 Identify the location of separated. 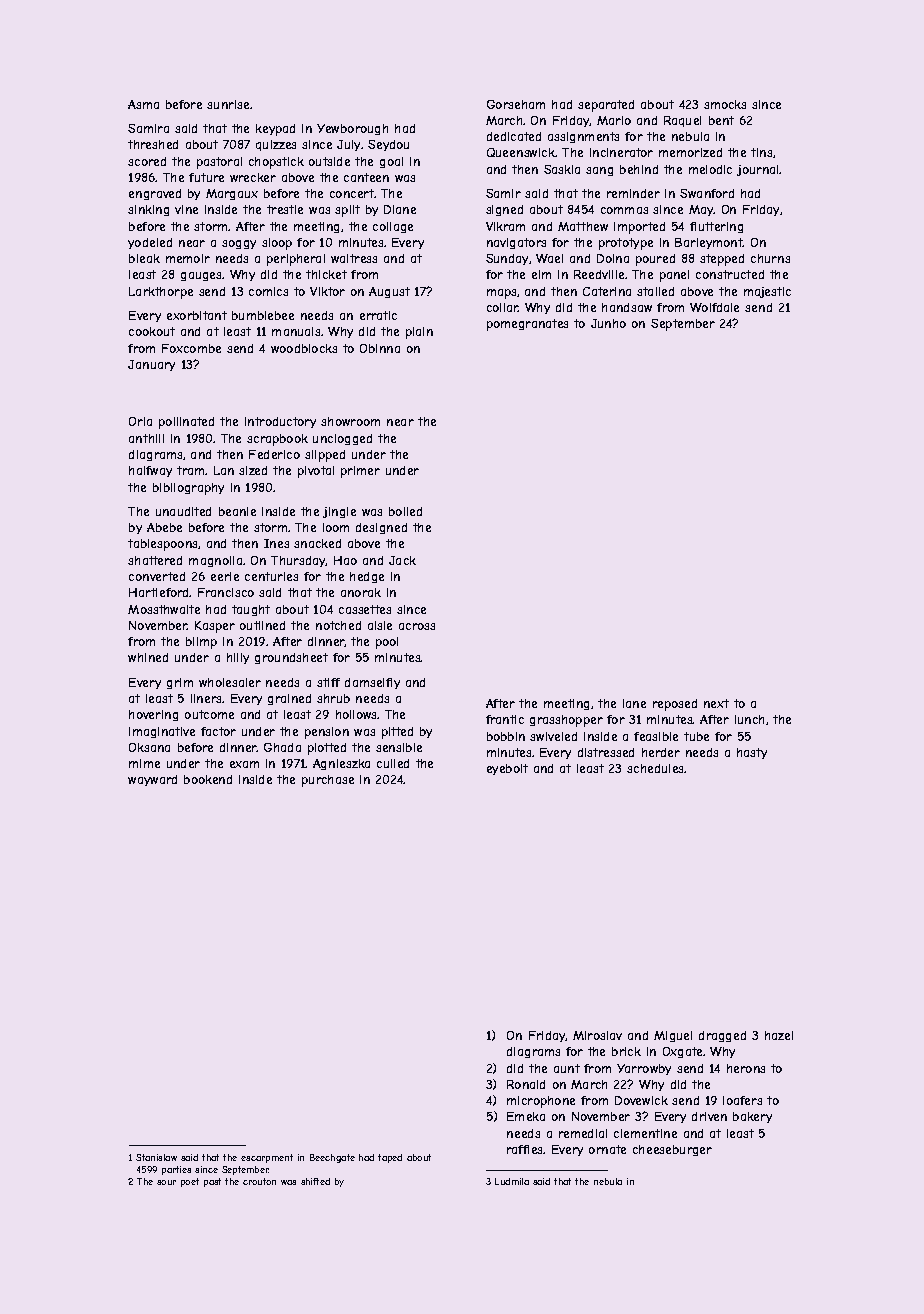
(606, 106).
